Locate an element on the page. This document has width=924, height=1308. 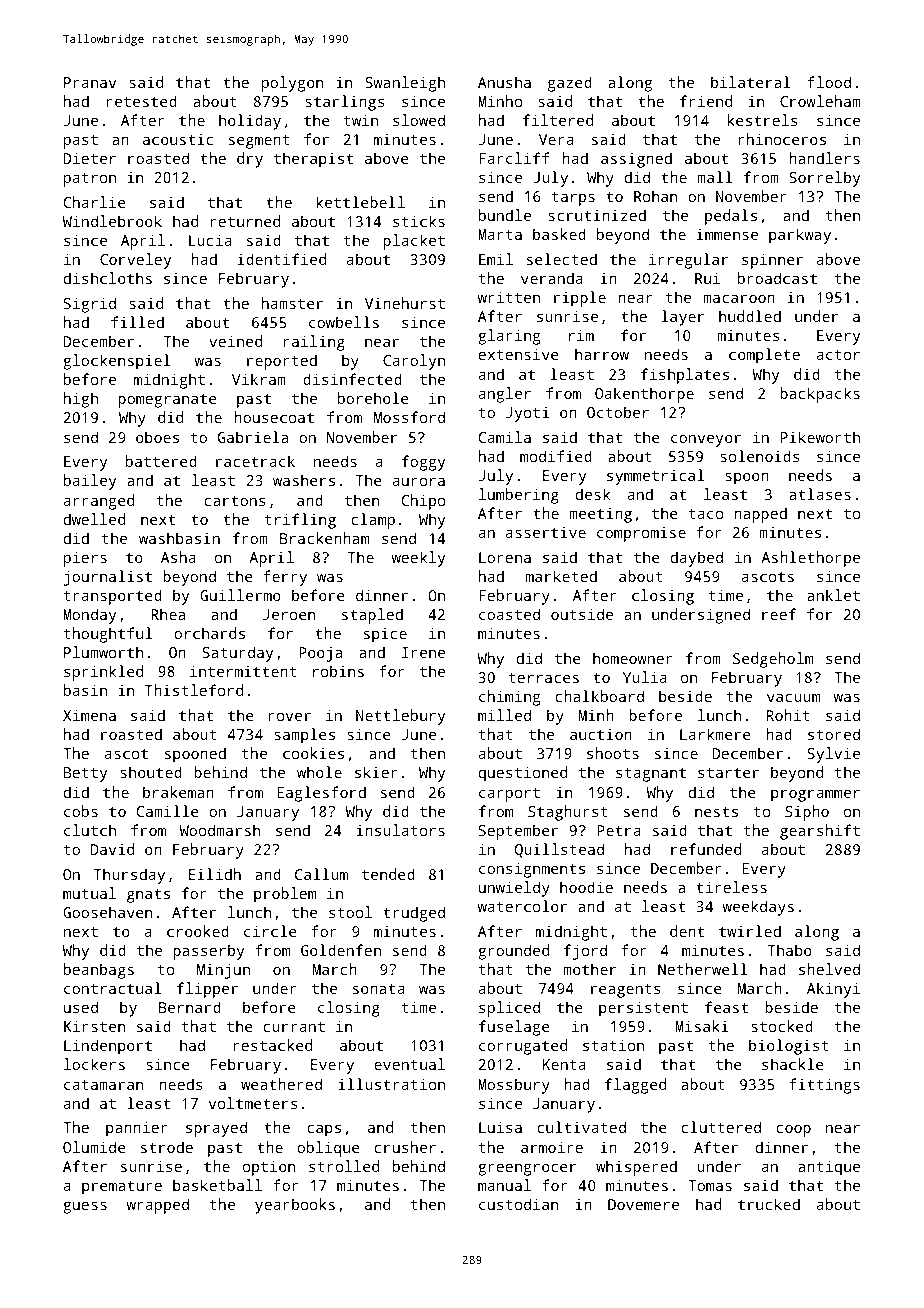
starlings is located at coordinates (345, 103).
